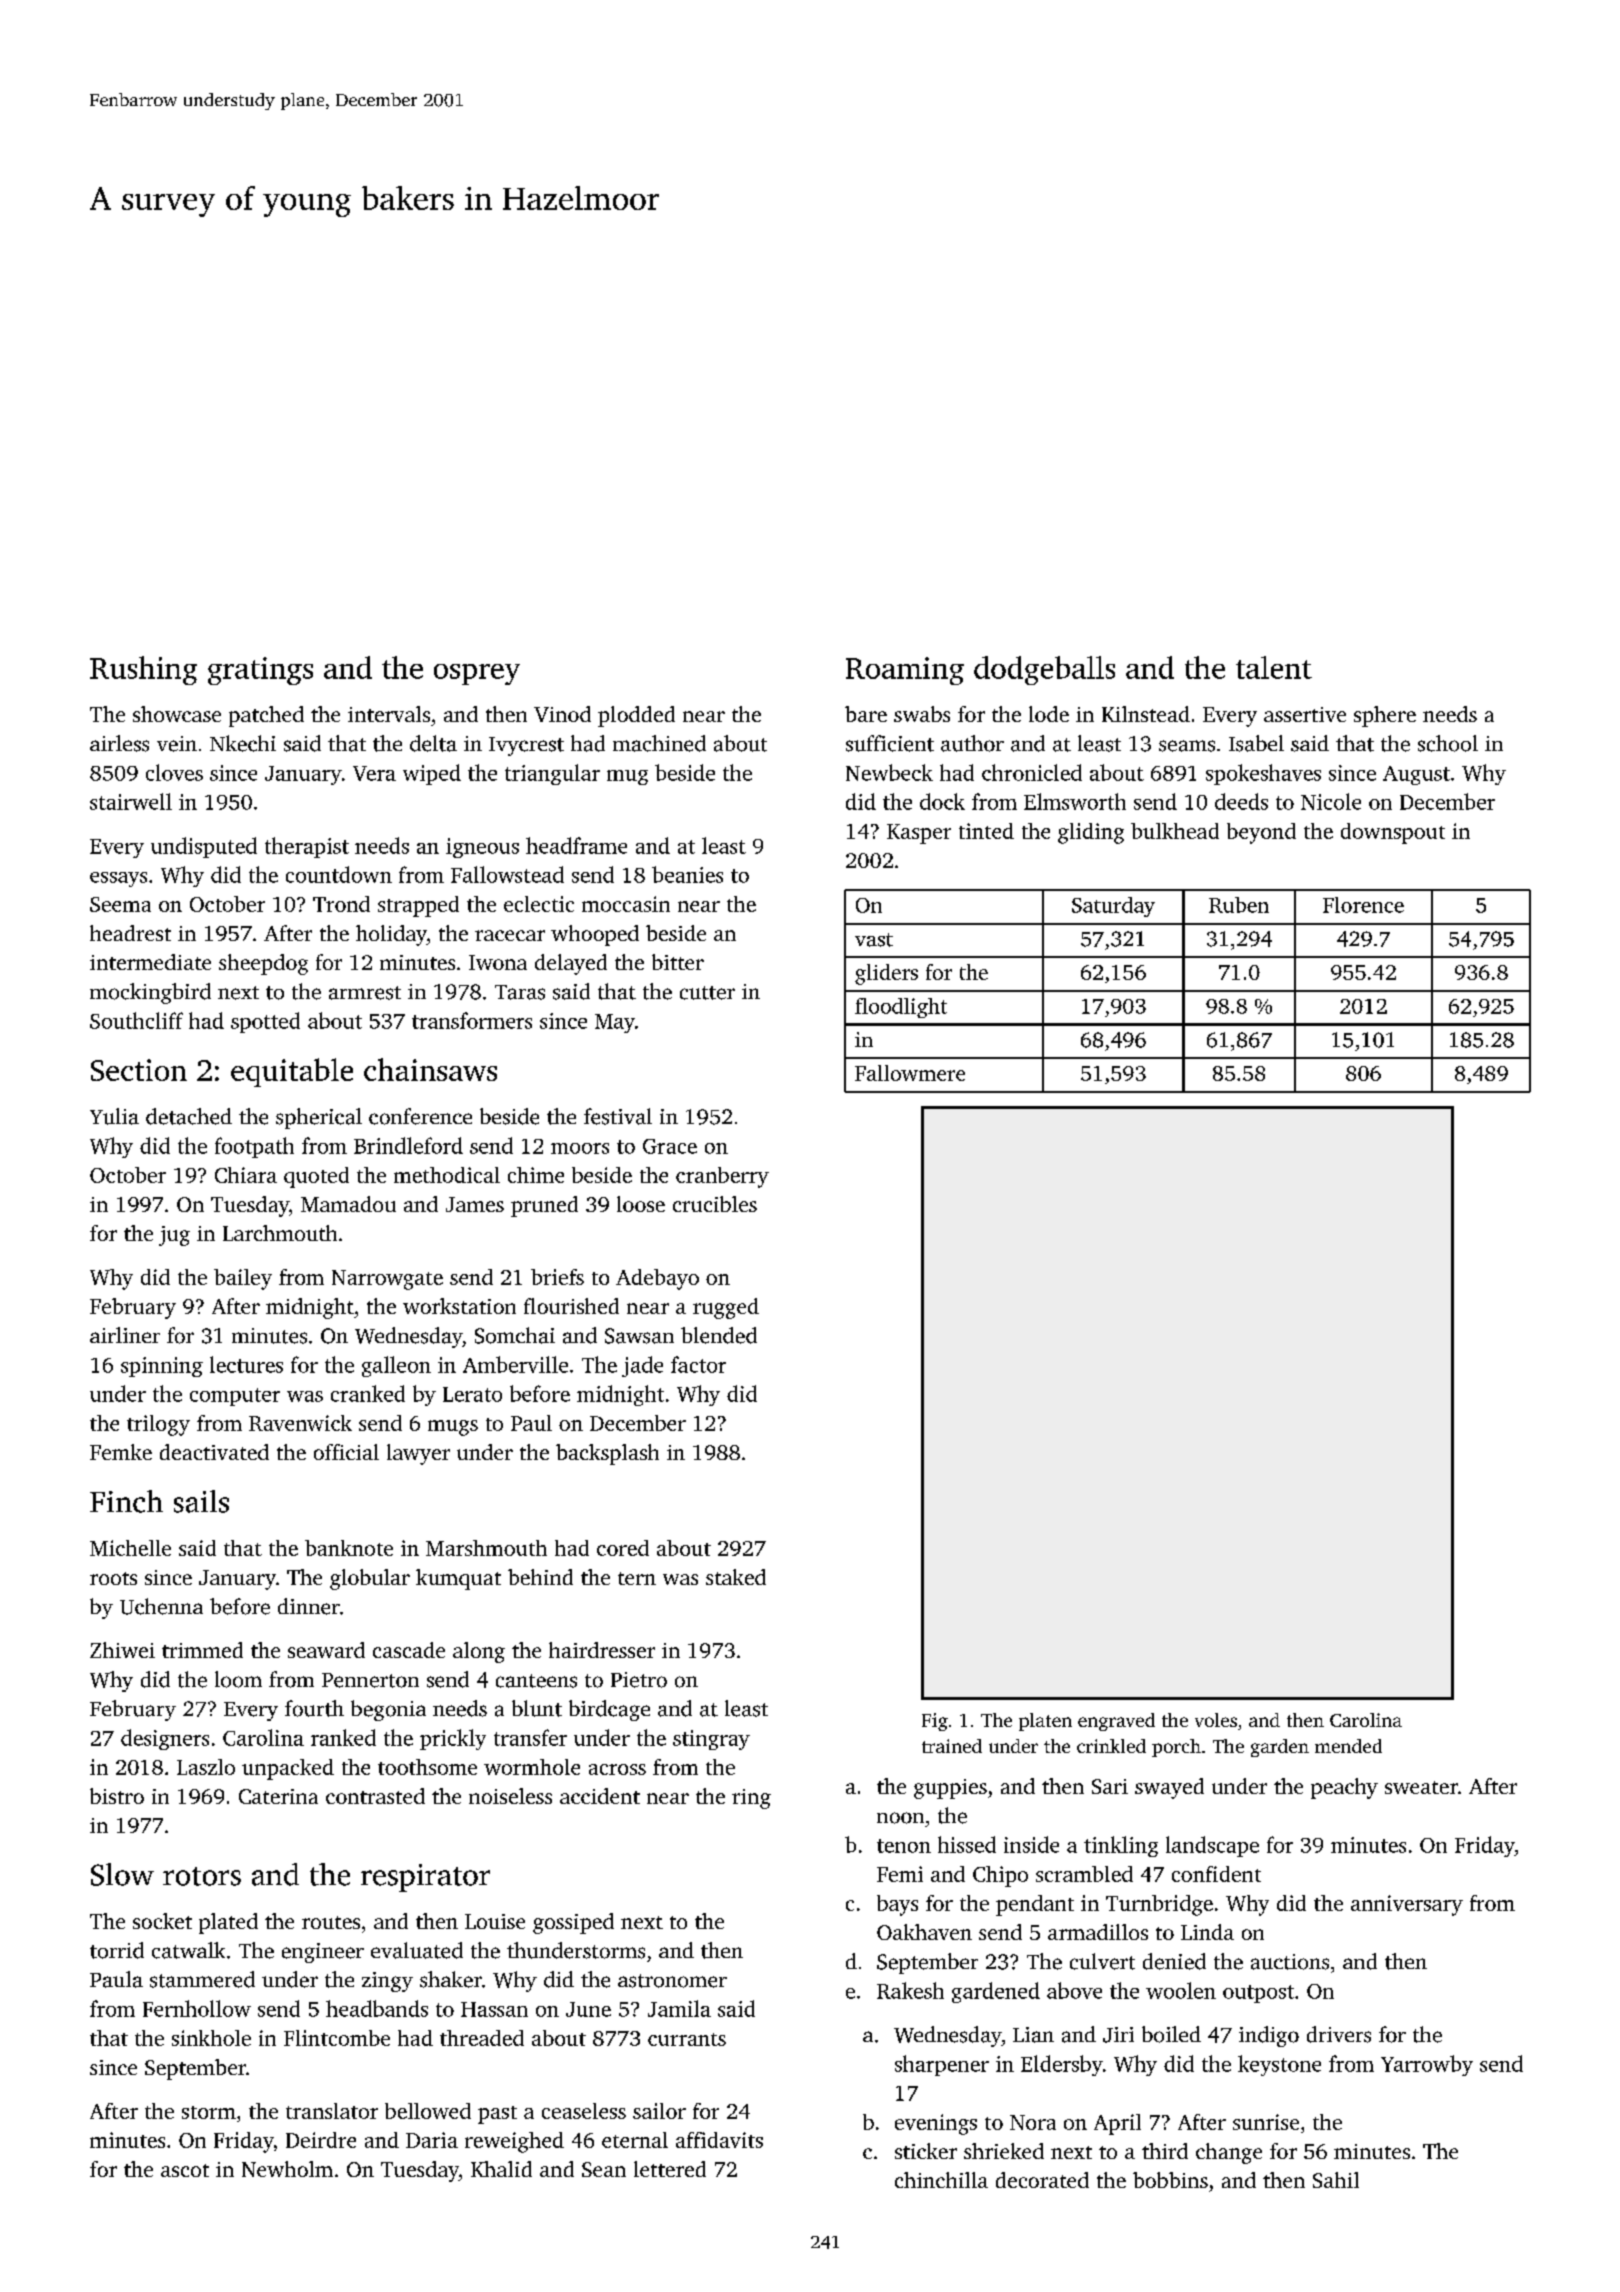  Describe the element at coordinates (1274, 667) in the screenshot. I see `talent` at that location.
